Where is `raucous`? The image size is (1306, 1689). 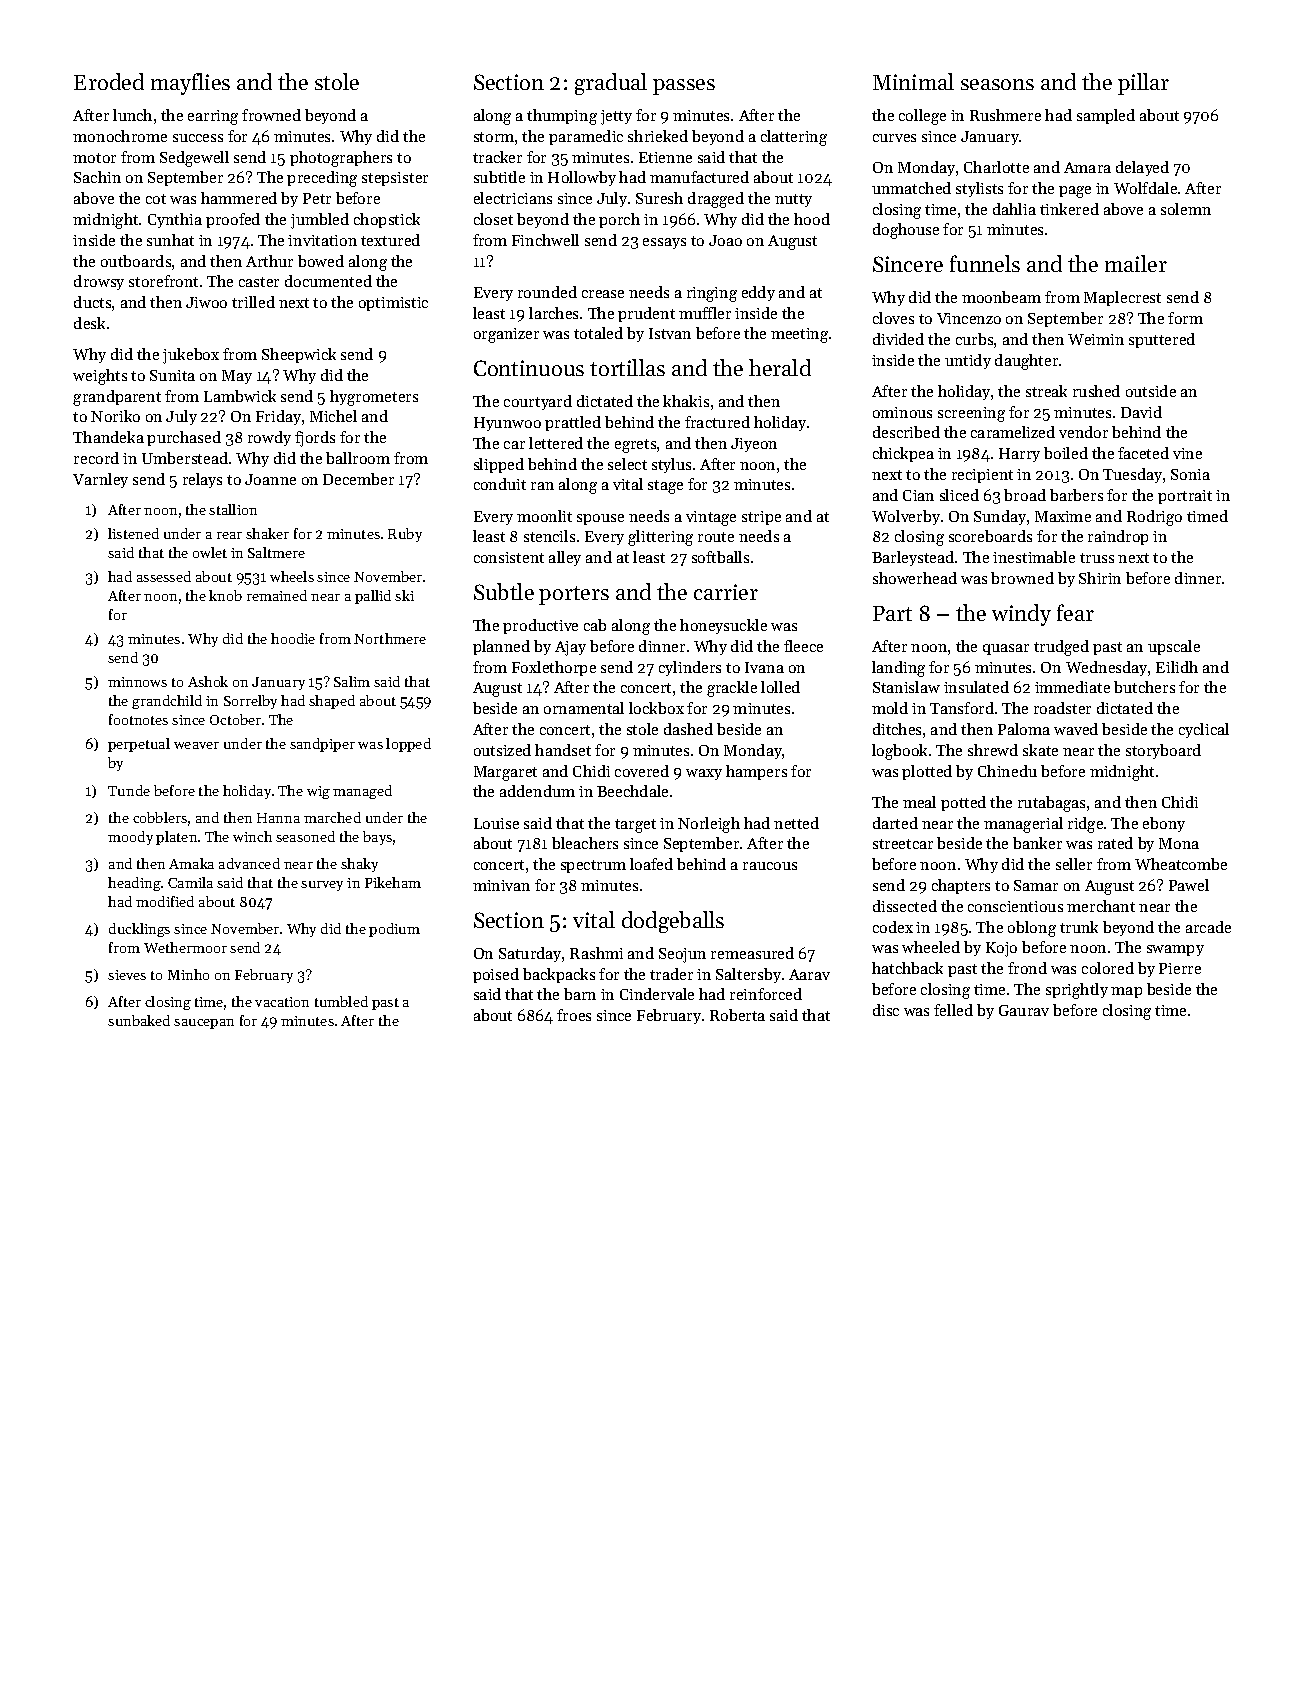 raucous is located at coordinates (770, 866).
